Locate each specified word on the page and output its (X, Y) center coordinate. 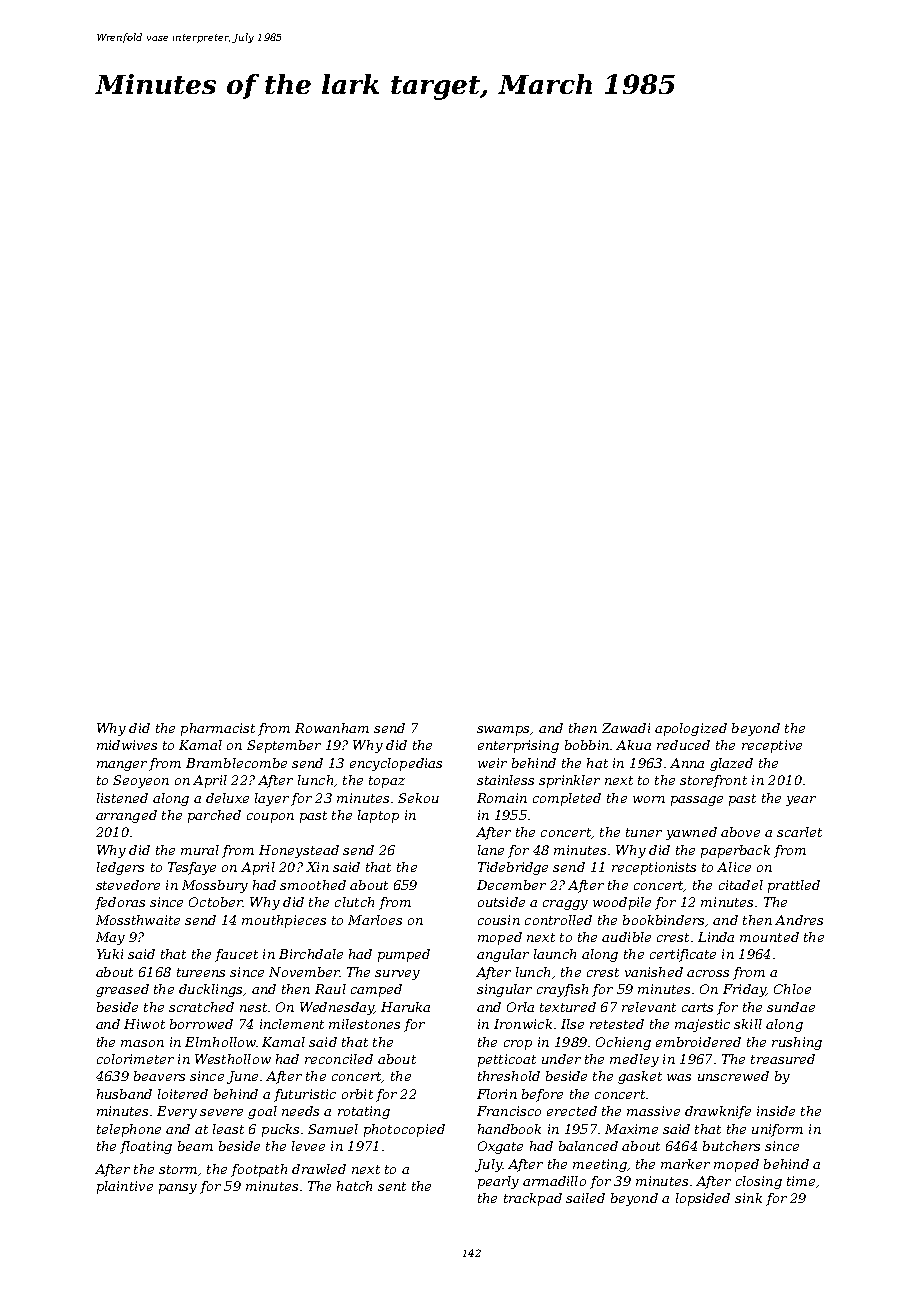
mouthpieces (284, 921)
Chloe (792, 989)
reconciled (339, 1059)
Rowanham (332, 728)
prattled (794, 886)
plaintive (125, 1187)
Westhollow (233, 1059)
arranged (126, 816)
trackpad (533, 1199)
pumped (404, 955)
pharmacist (218, 729)
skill (748, 1024)
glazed (731, 764)
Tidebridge (513, 868)
